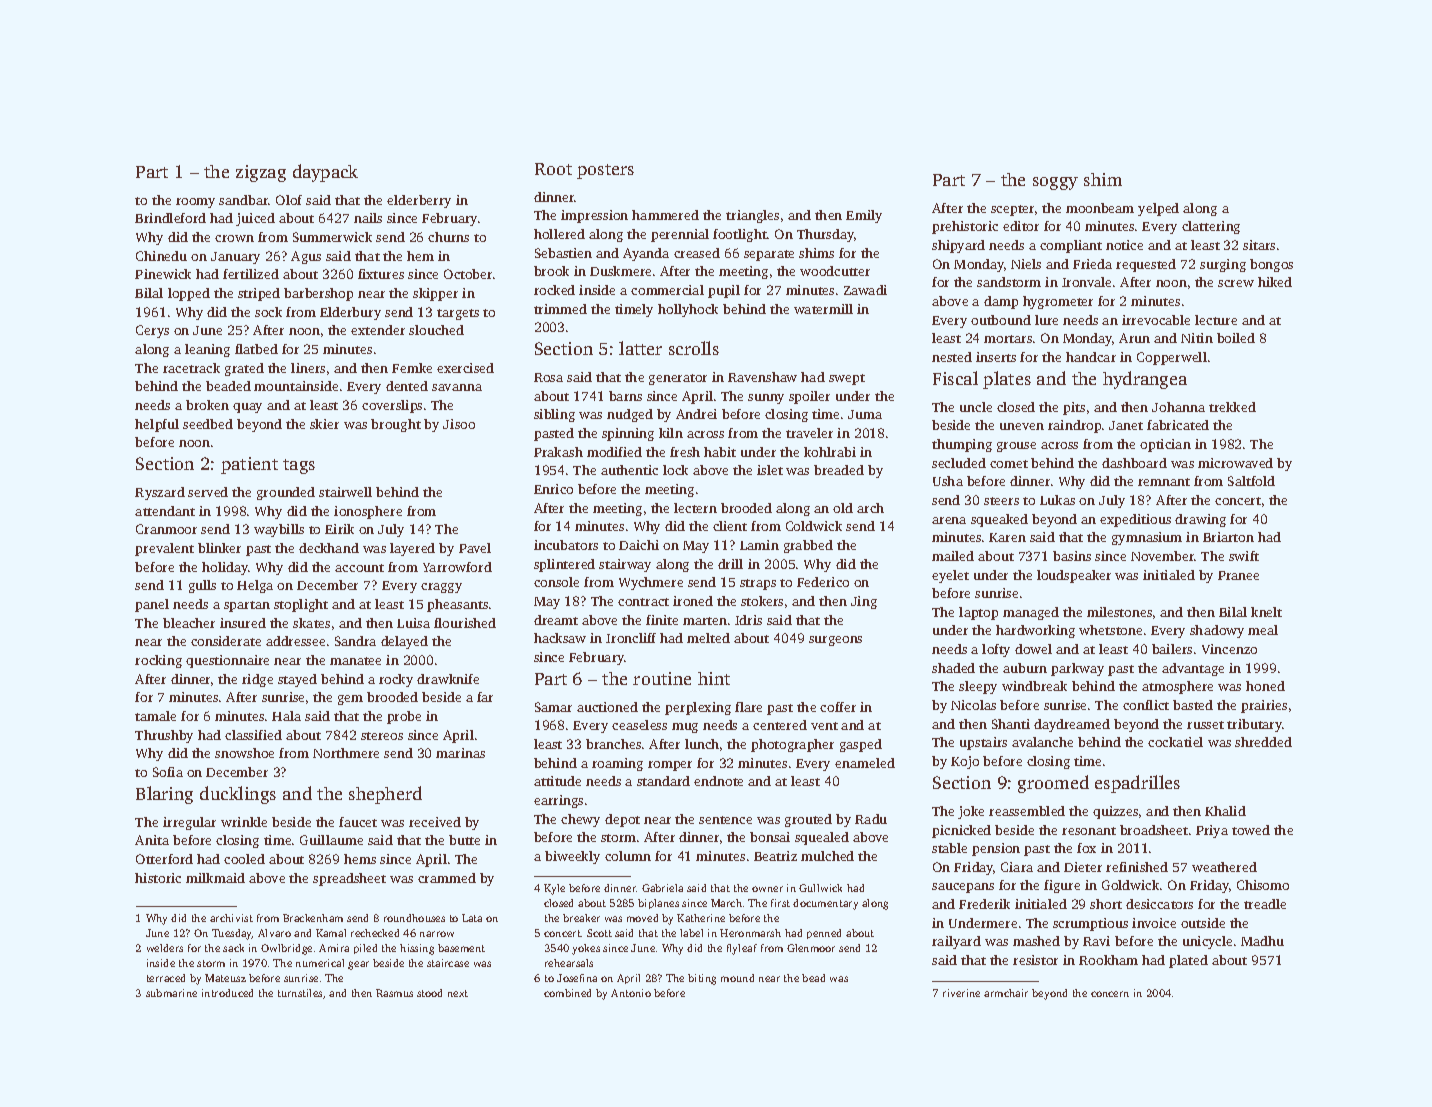 This document has height=1107, width=1432. Describe the element at coordinates (261, 173) in the document. I see `zigzag` at that location.
